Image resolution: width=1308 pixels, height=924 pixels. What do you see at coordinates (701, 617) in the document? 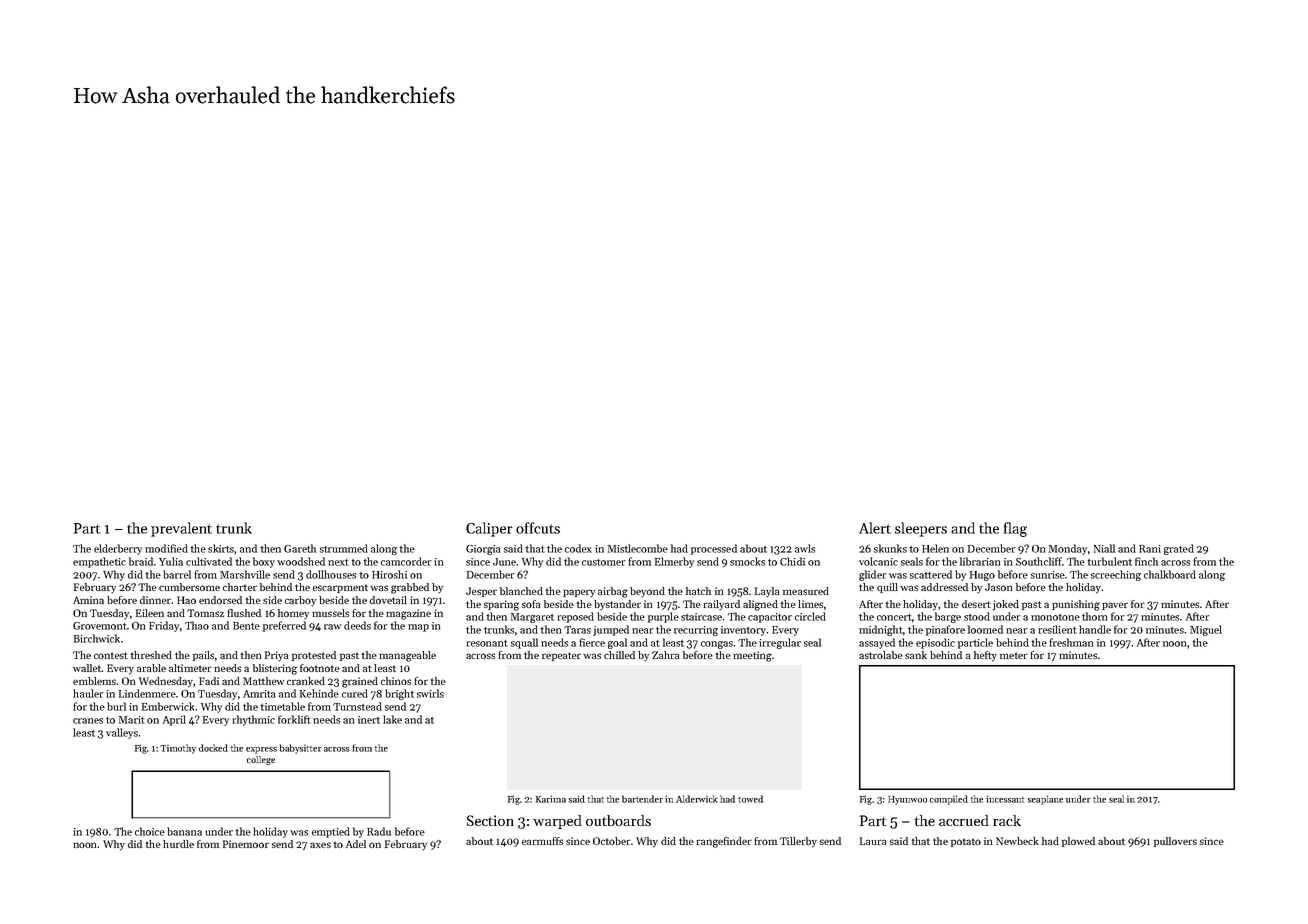
I see `staircase` at bounding box center [701, 617].
